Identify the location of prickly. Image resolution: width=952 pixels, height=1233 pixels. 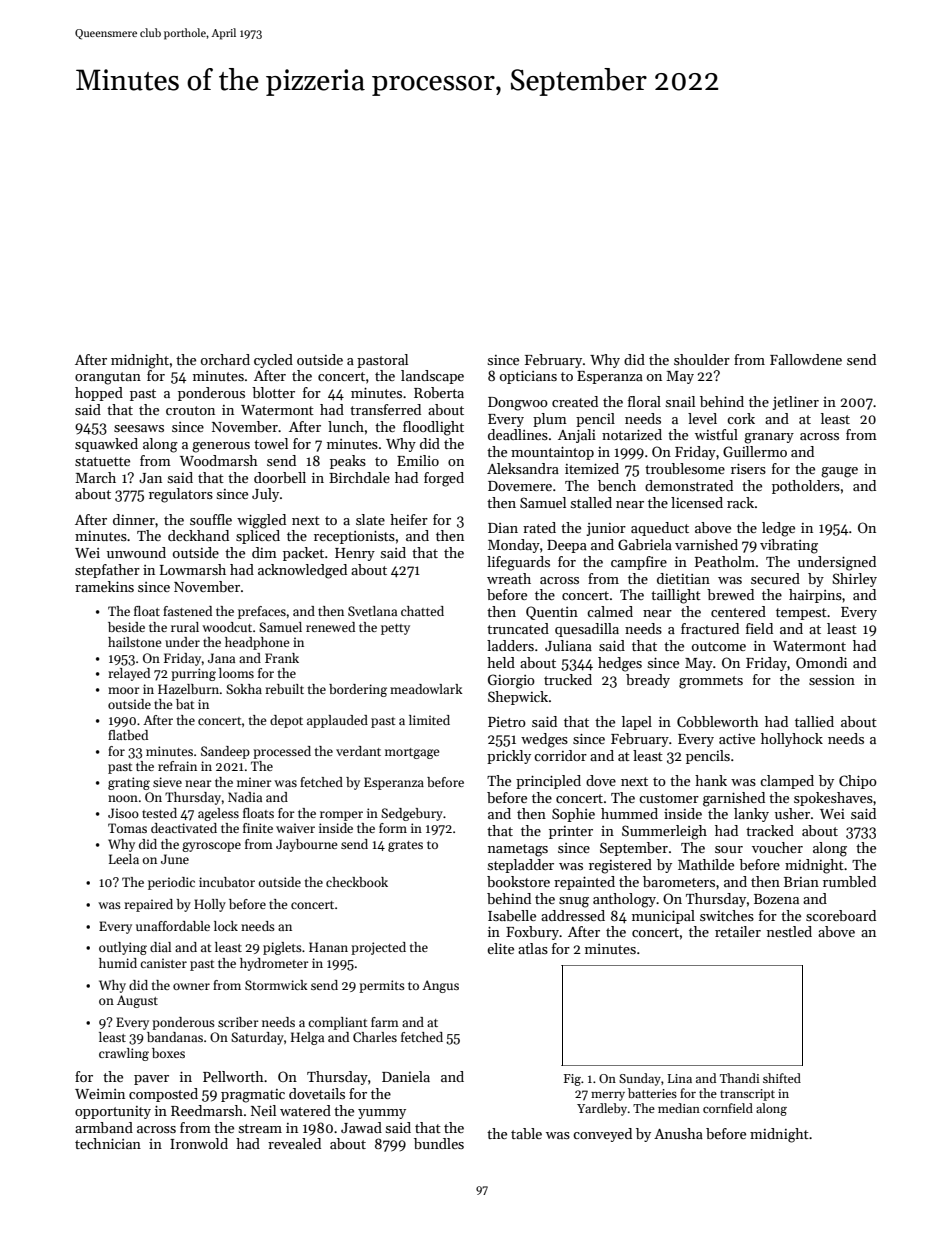
(509, 757).
